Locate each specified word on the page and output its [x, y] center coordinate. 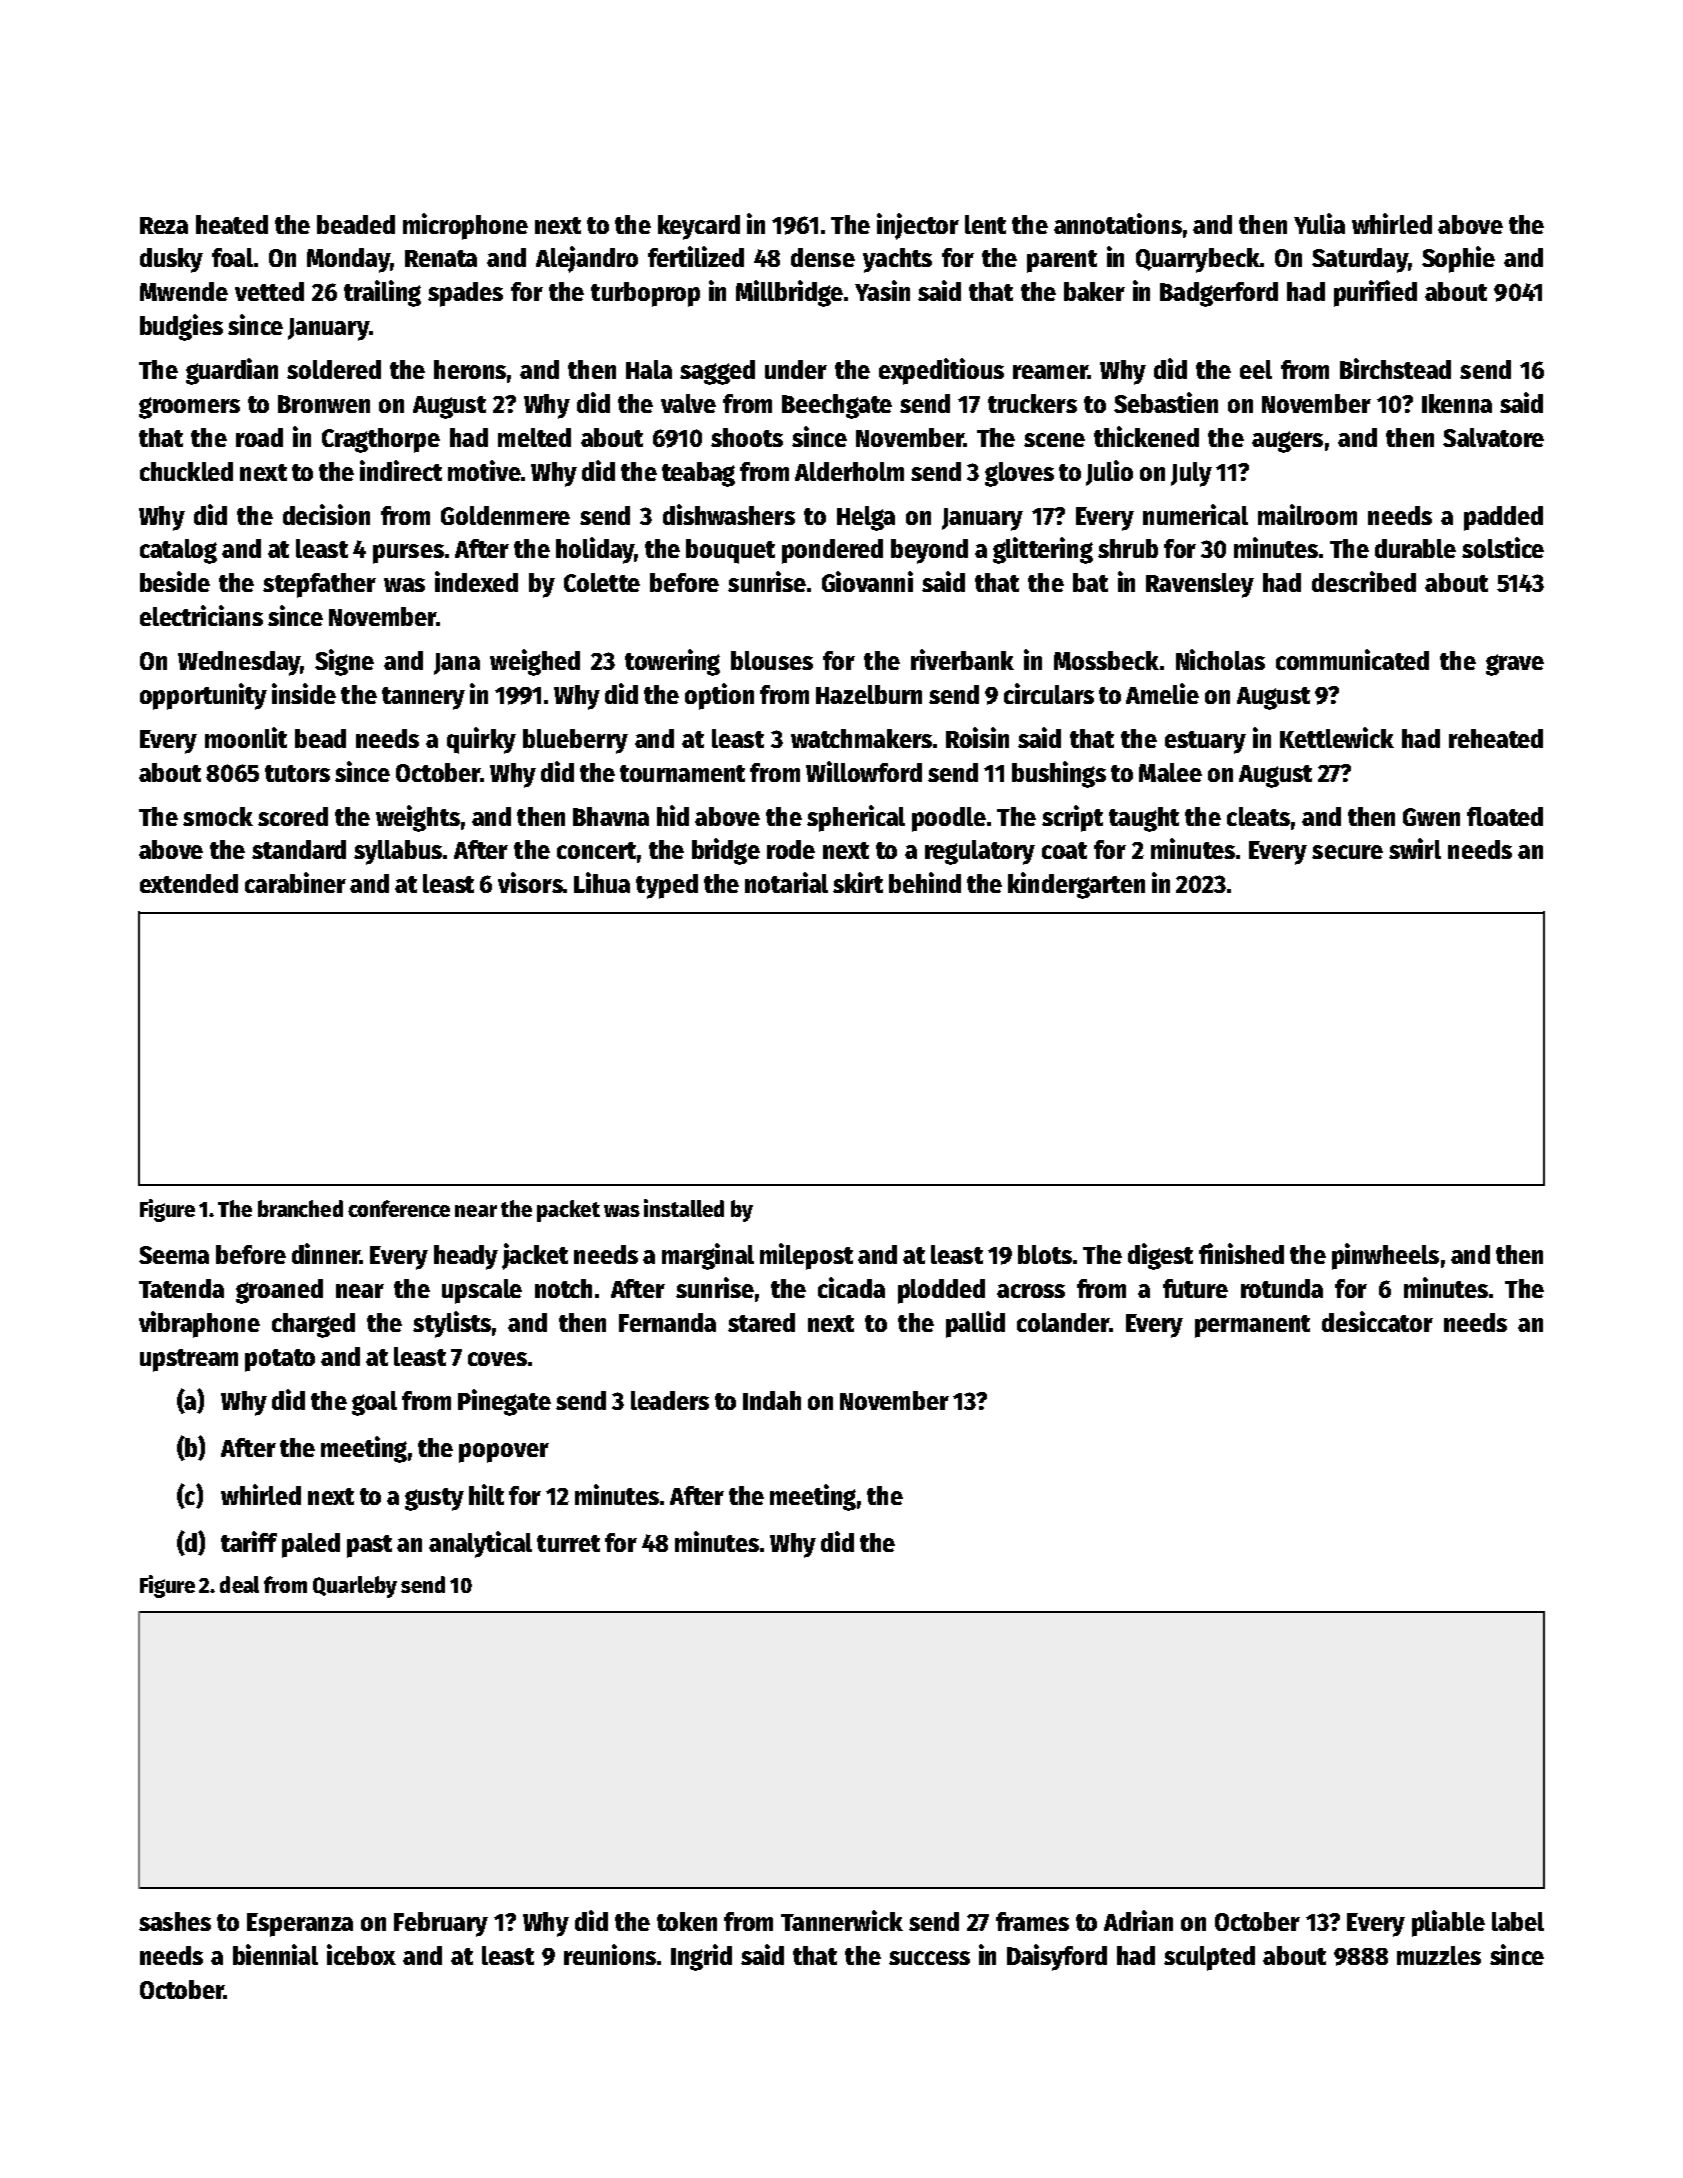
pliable [1448, 1923]
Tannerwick [842, 1920]
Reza [164, 225]
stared [761, 1322]
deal [239, 1584]
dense [823, 257]
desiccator [1377, 1321]
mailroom [1307, 514]
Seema [174, 1255]
